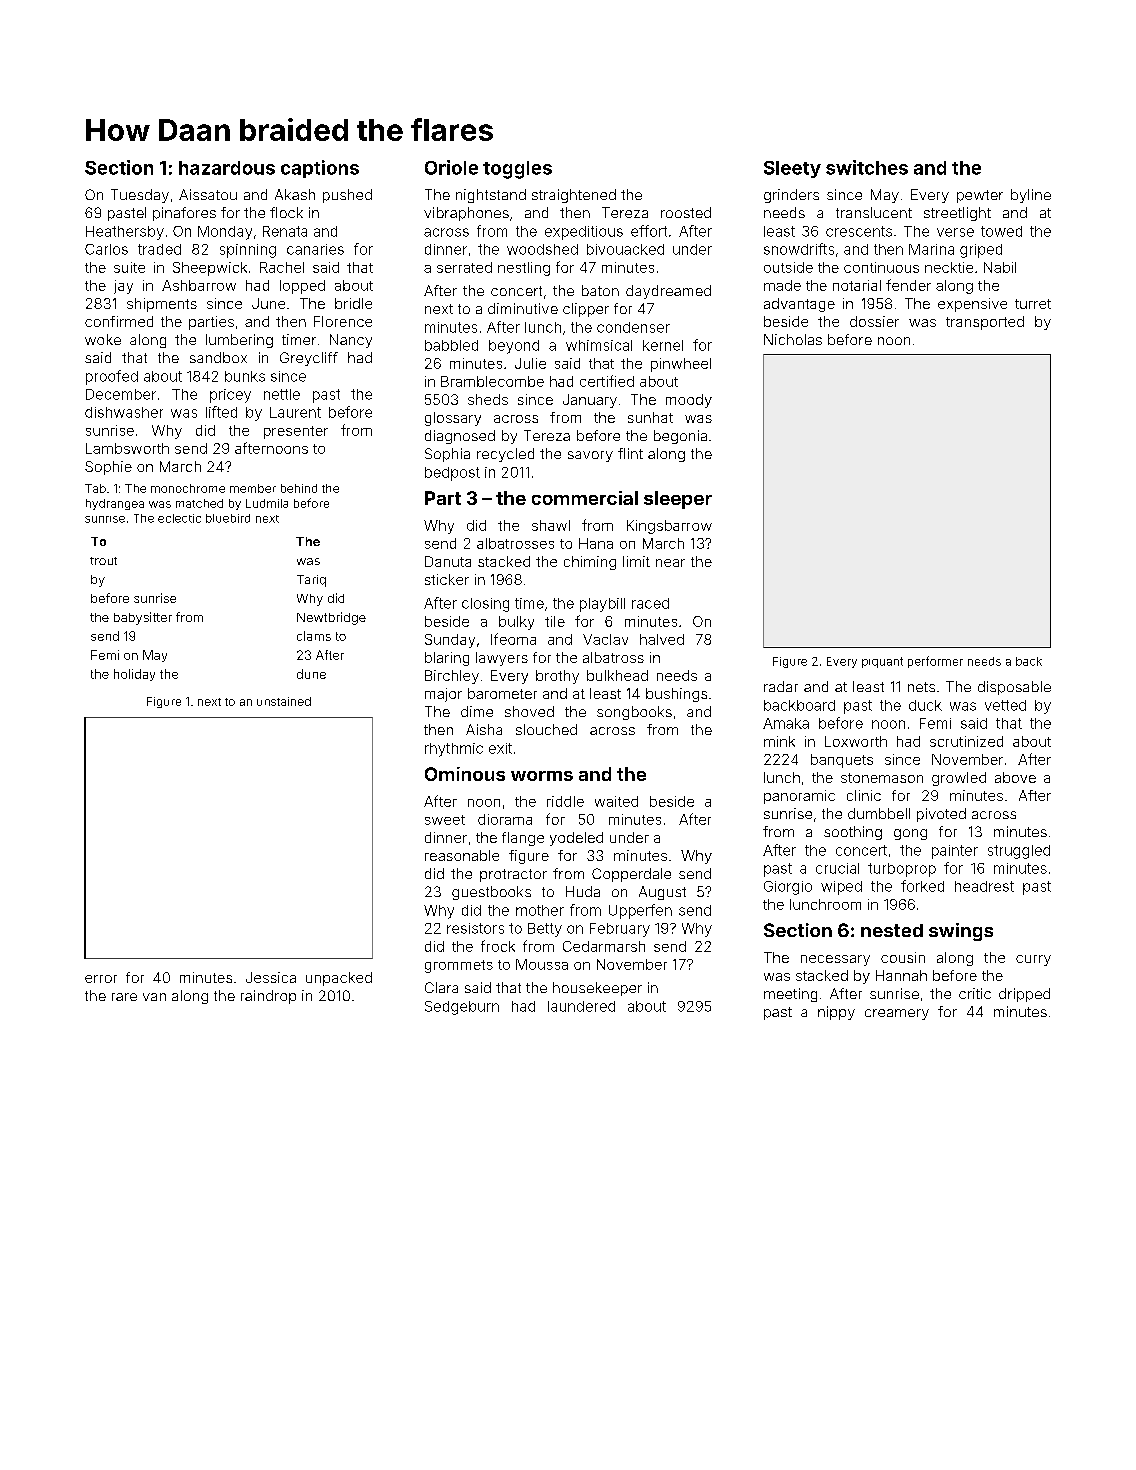 This screenshot has width=1136, height=1470. I want to click on vibraphones, so click(466, 214).
